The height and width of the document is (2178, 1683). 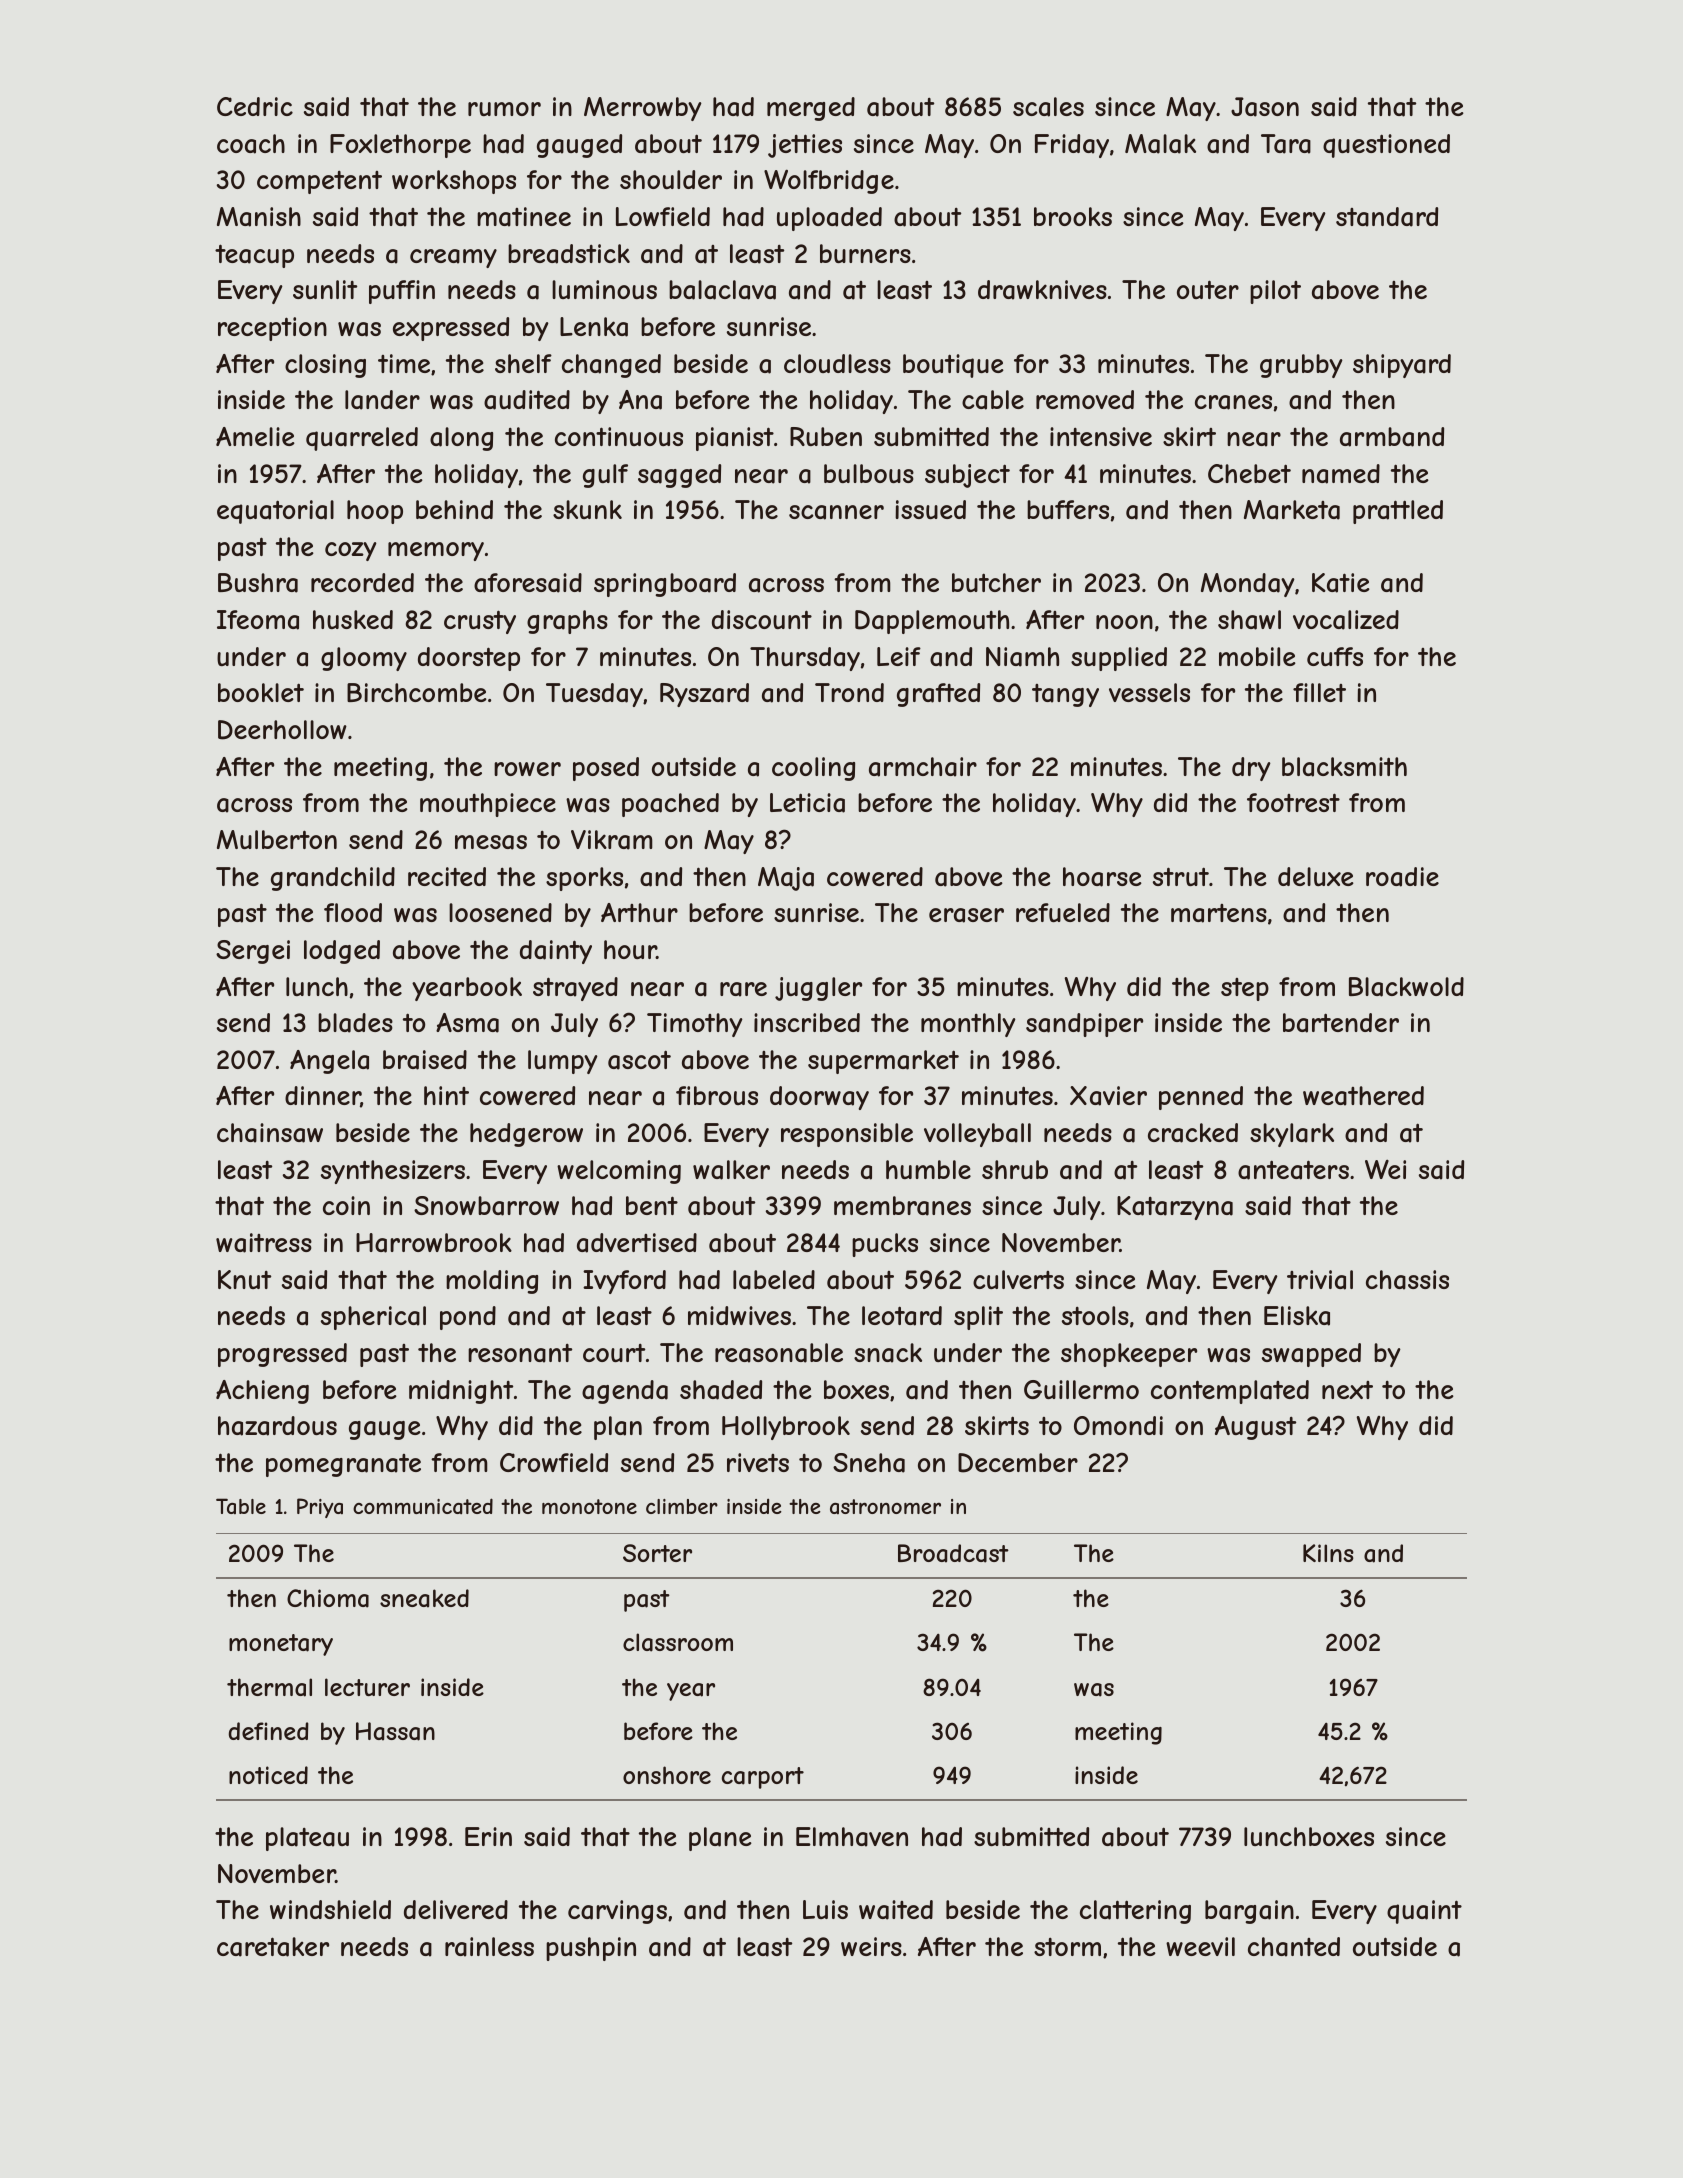 I want to click on Arthur, so click(x=639, y=912).
